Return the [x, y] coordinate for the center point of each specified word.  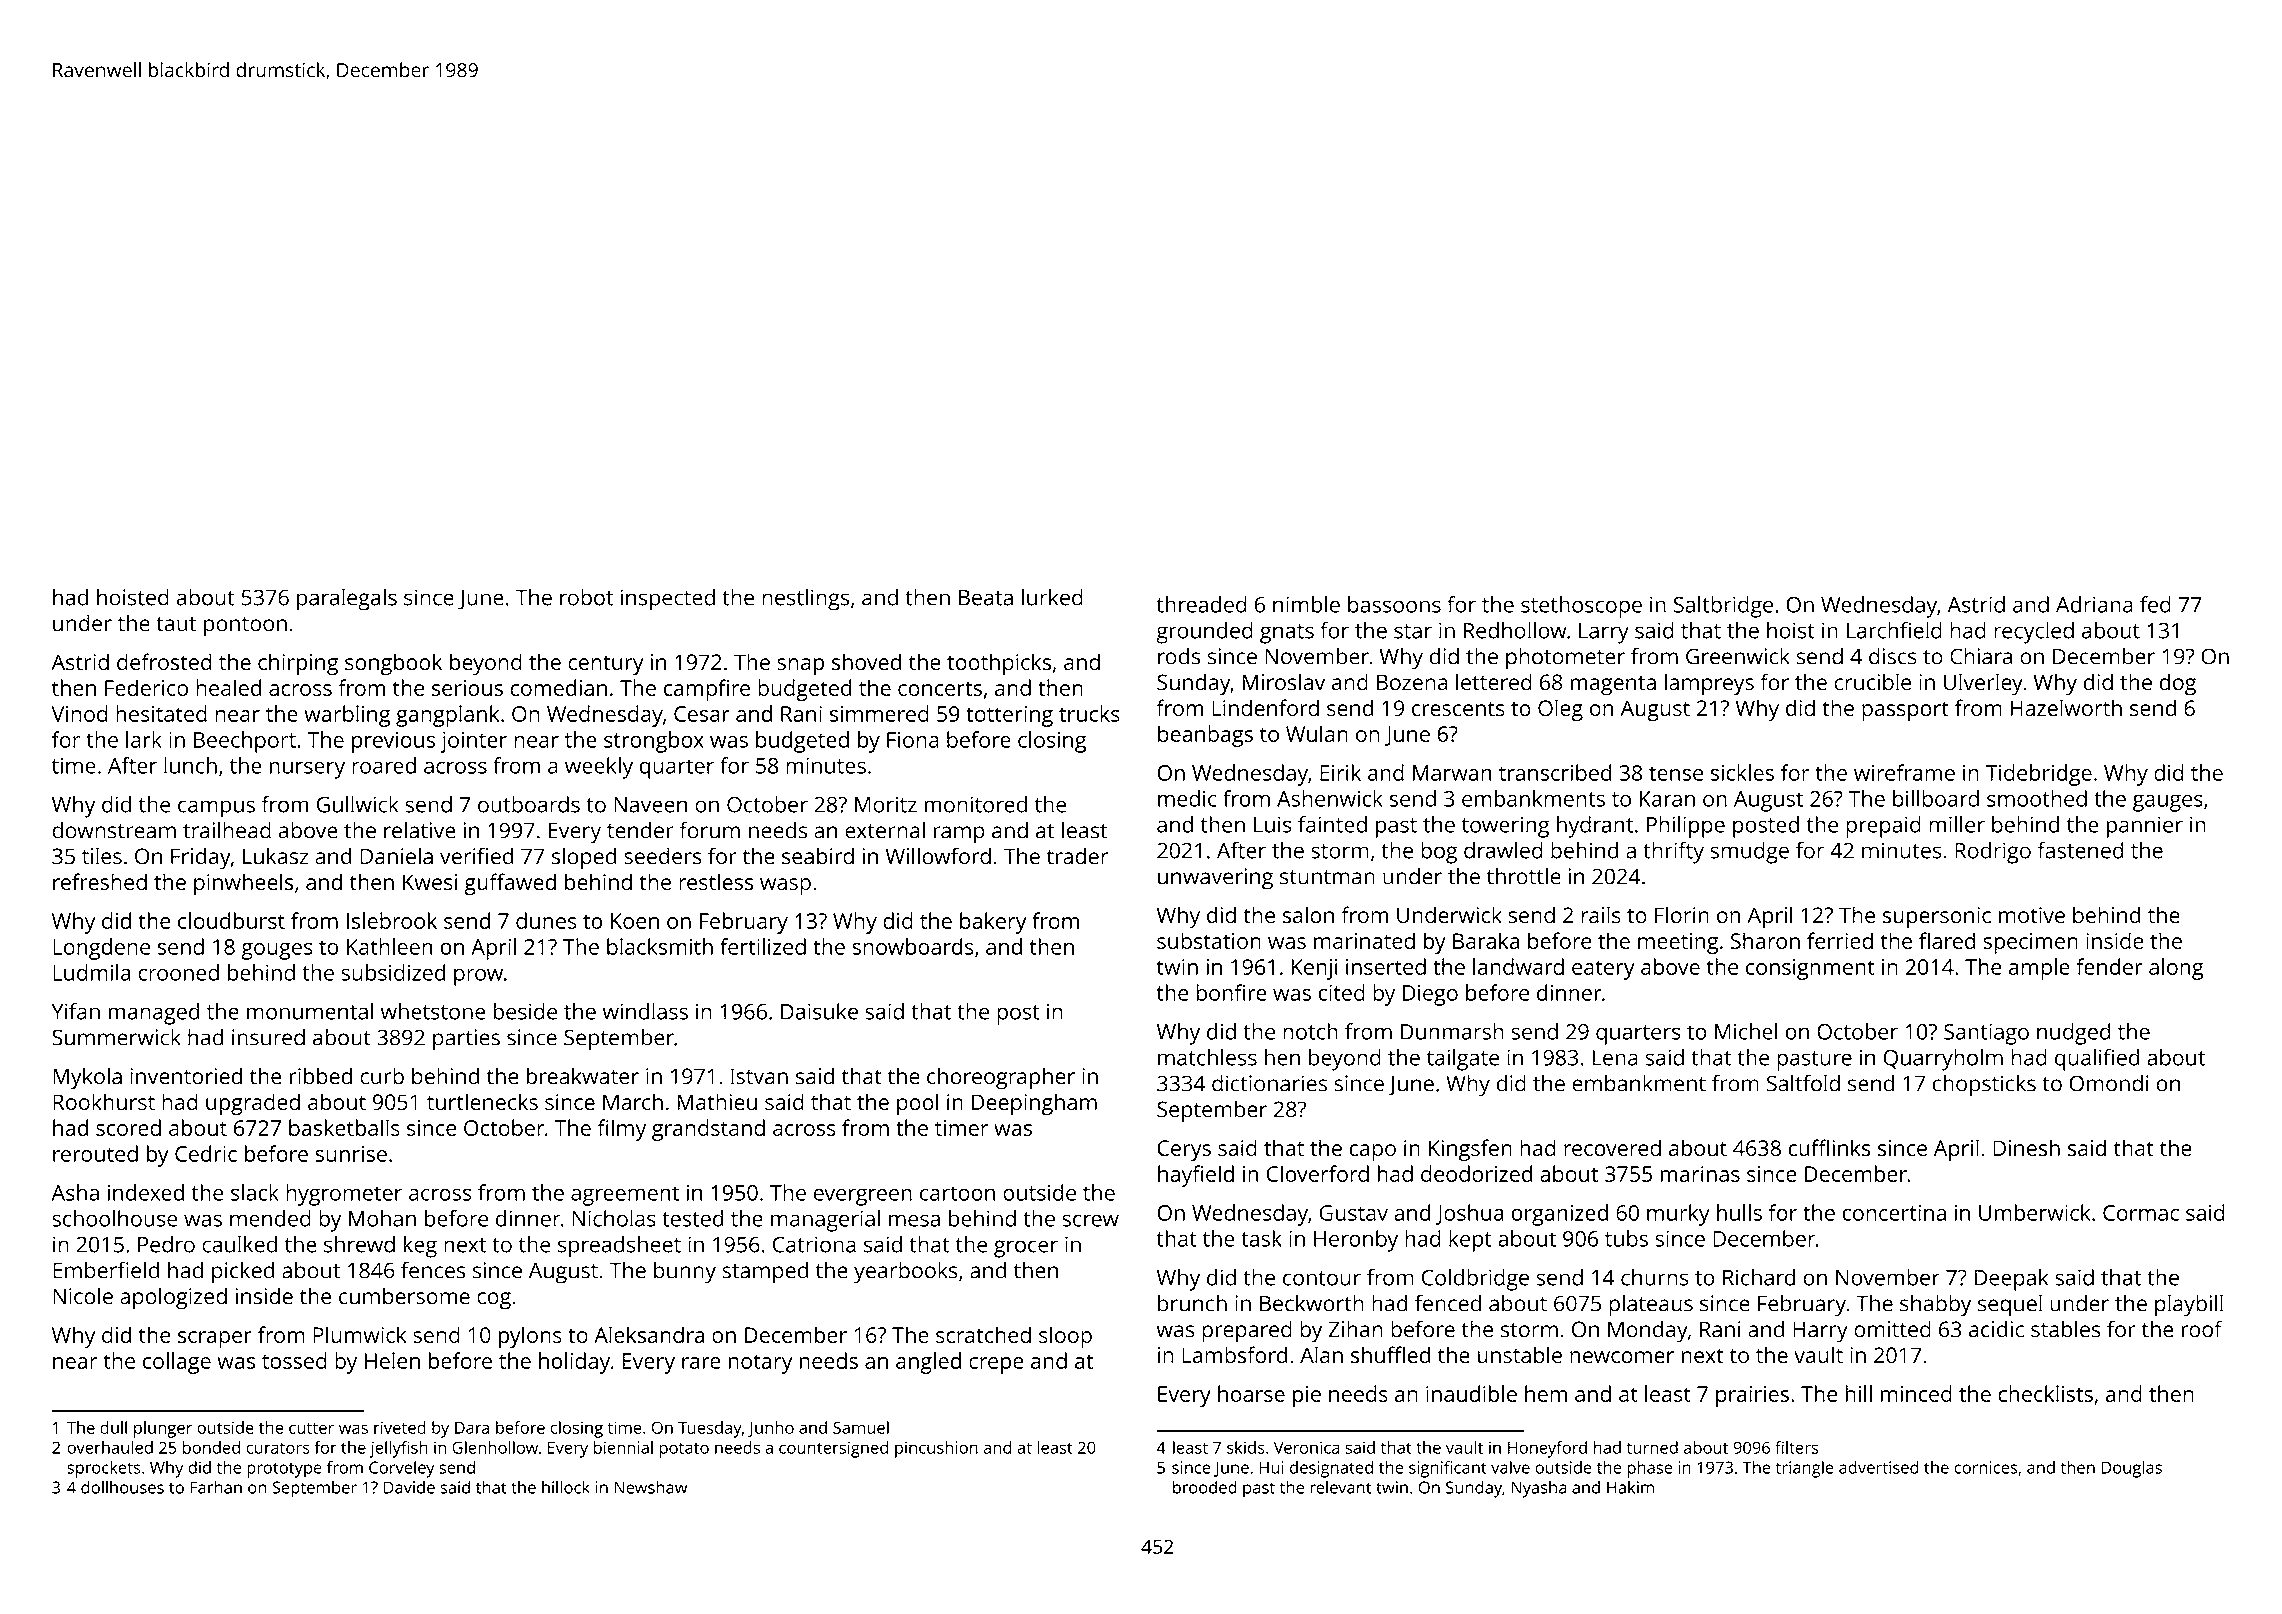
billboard [1936, 798]
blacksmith [660, 946]
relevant [1340, 1487]
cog [494, 1301]
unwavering [1215, 879]
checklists [2045, 1393]
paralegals [347, 599]
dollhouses [122, 1487]
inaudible [1471, 1393]
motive [2032, 915]
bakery [993, 923]
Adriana [2094, 604]
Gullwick [358, 804]
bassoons [1394, 604]
